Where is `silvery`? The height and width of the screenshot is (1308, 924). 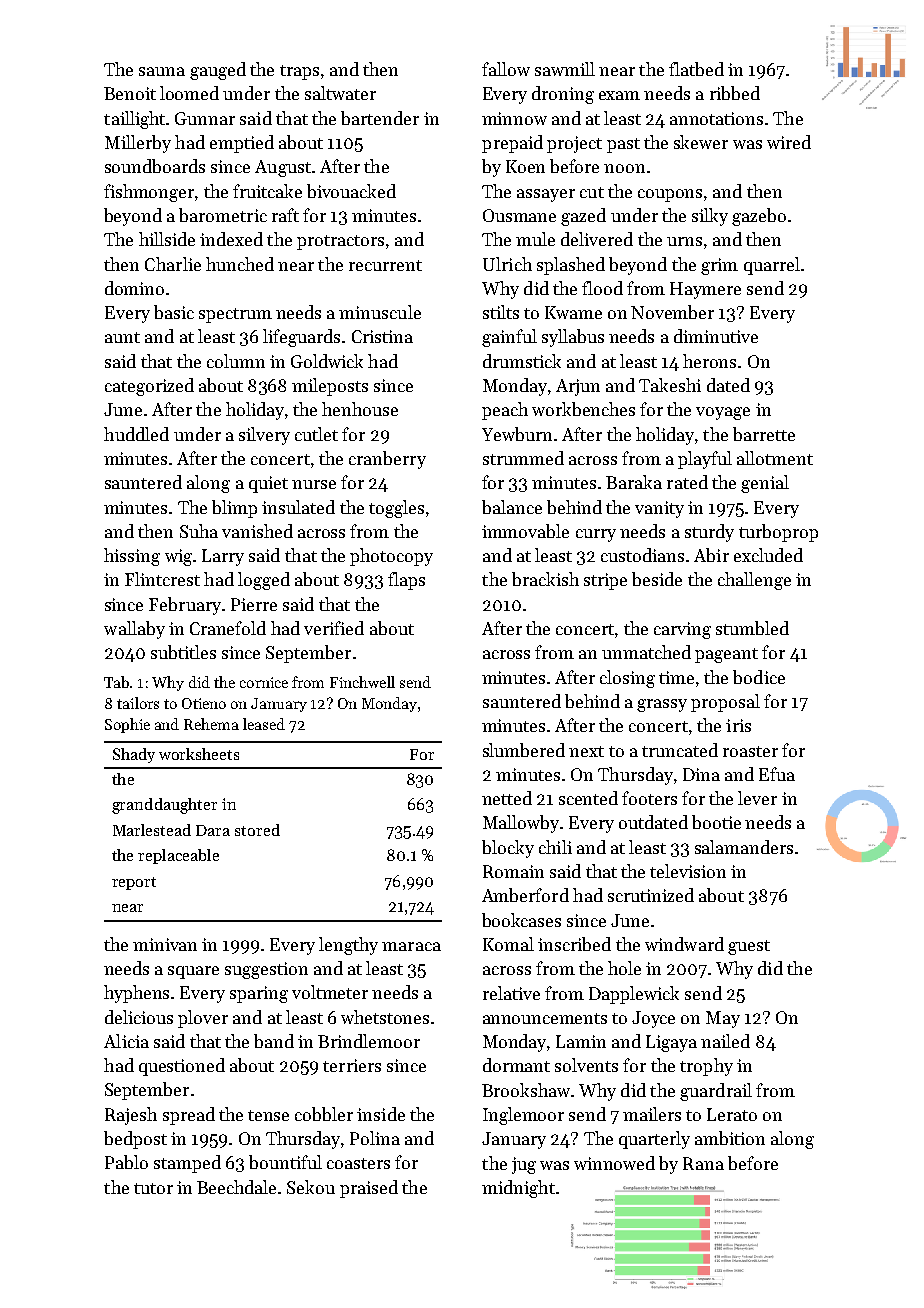
silvery is located at coordinates (264, 436).
